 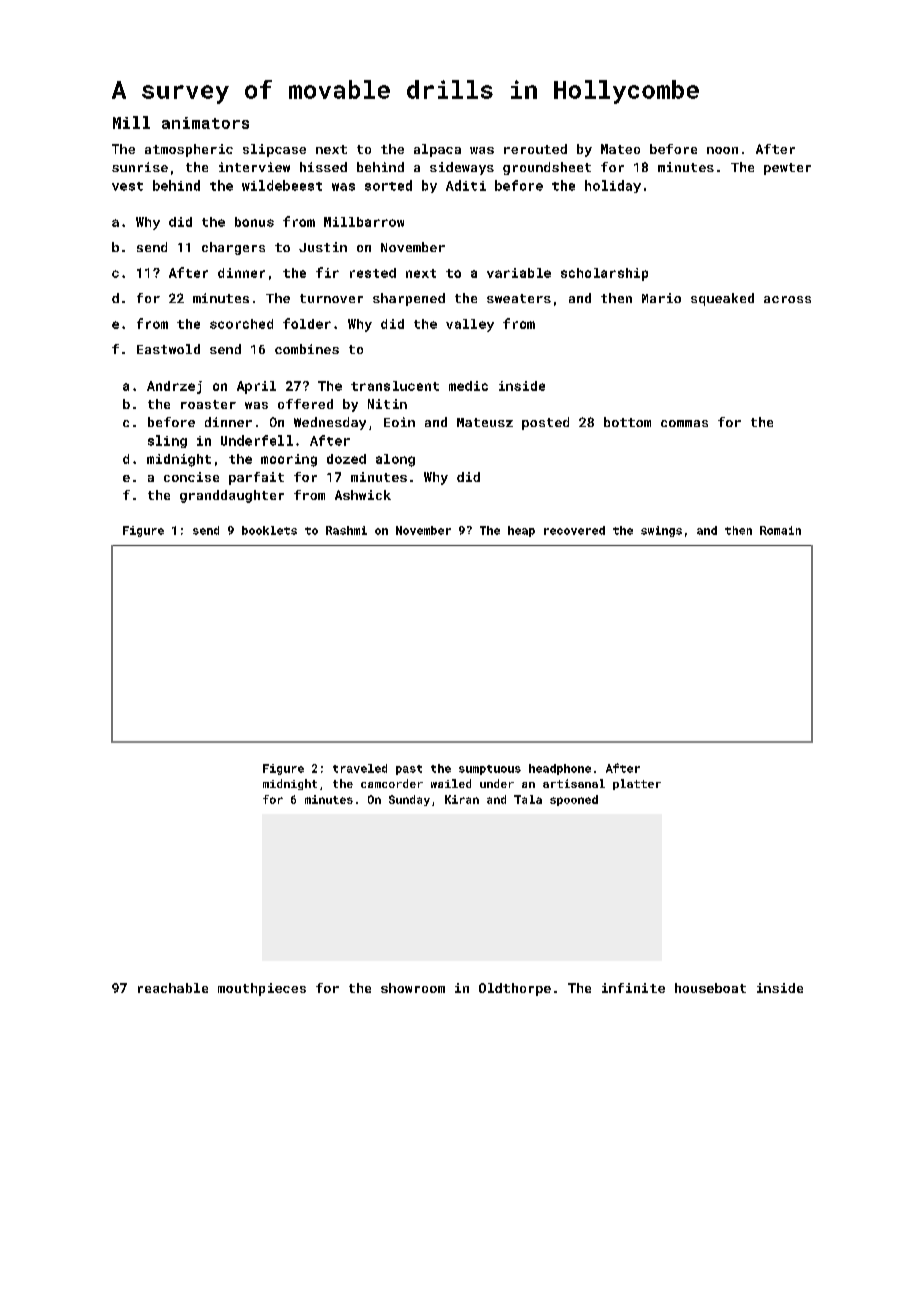 What do you see at coordinates (633, 988) in the image?
I see `infinite` at bounding box center [633, 988].
